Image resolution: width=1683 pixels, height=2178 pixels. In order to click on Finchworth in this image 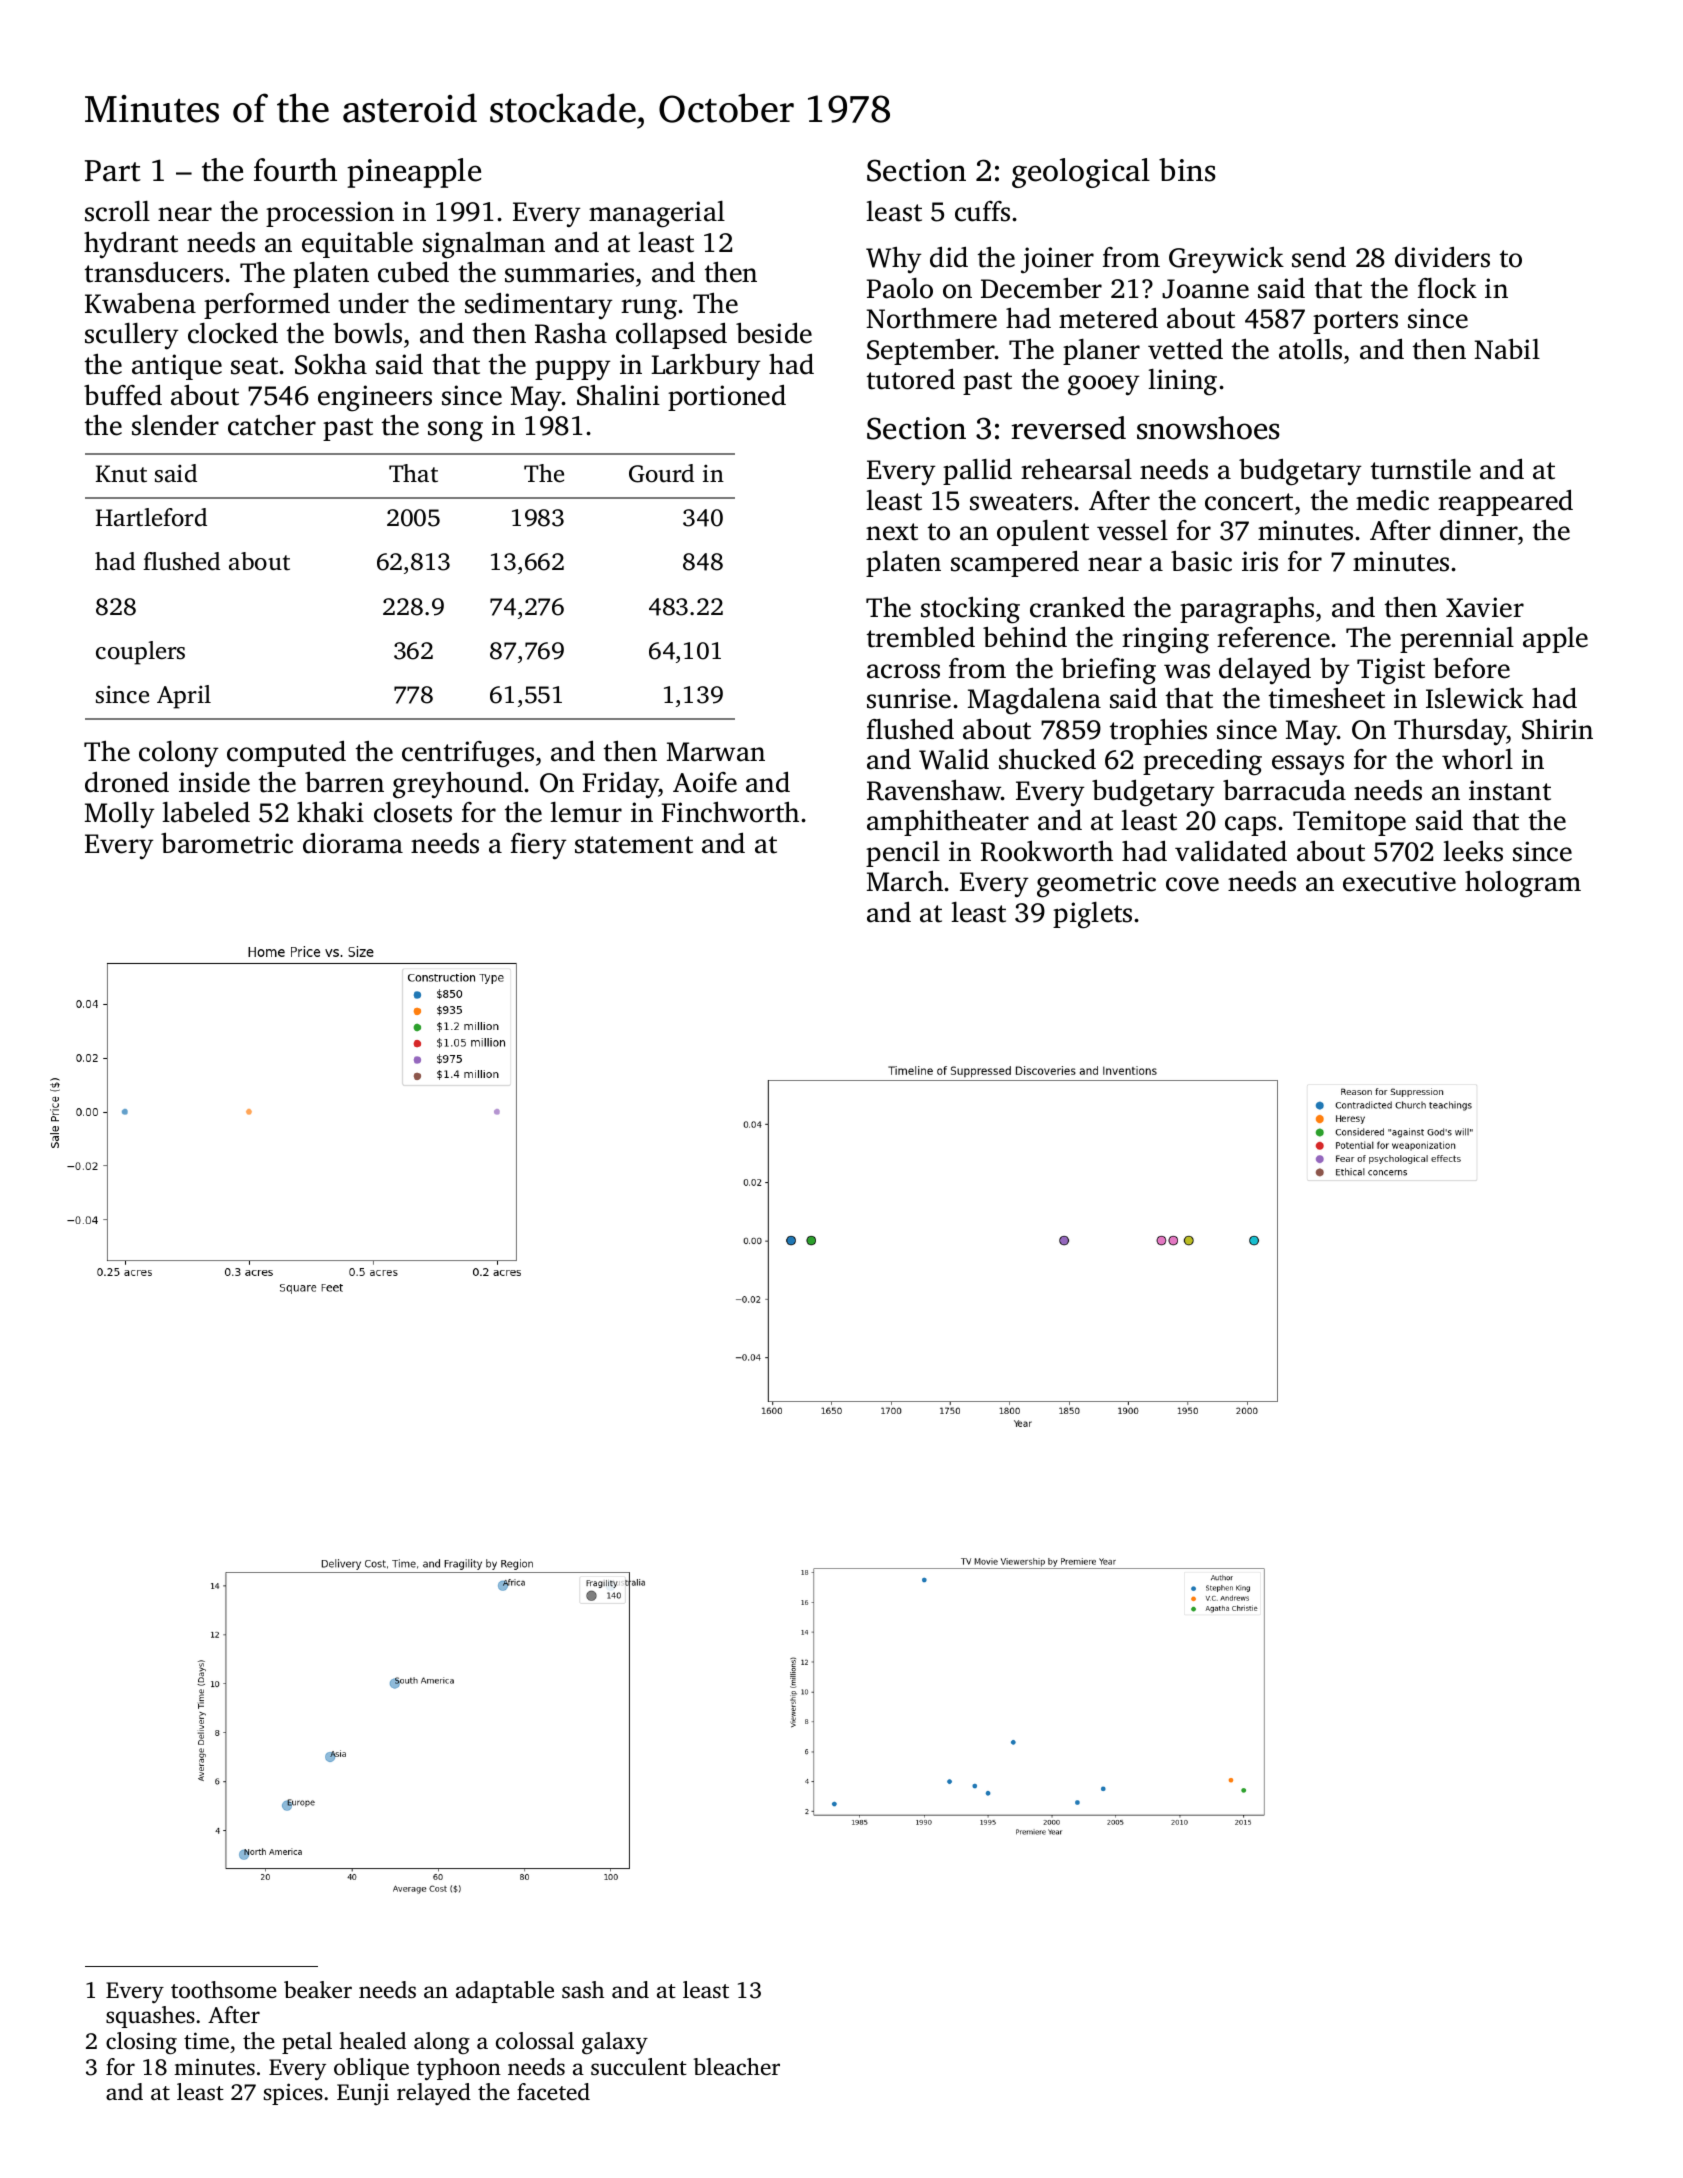, I will do `click(730, 812)`.
